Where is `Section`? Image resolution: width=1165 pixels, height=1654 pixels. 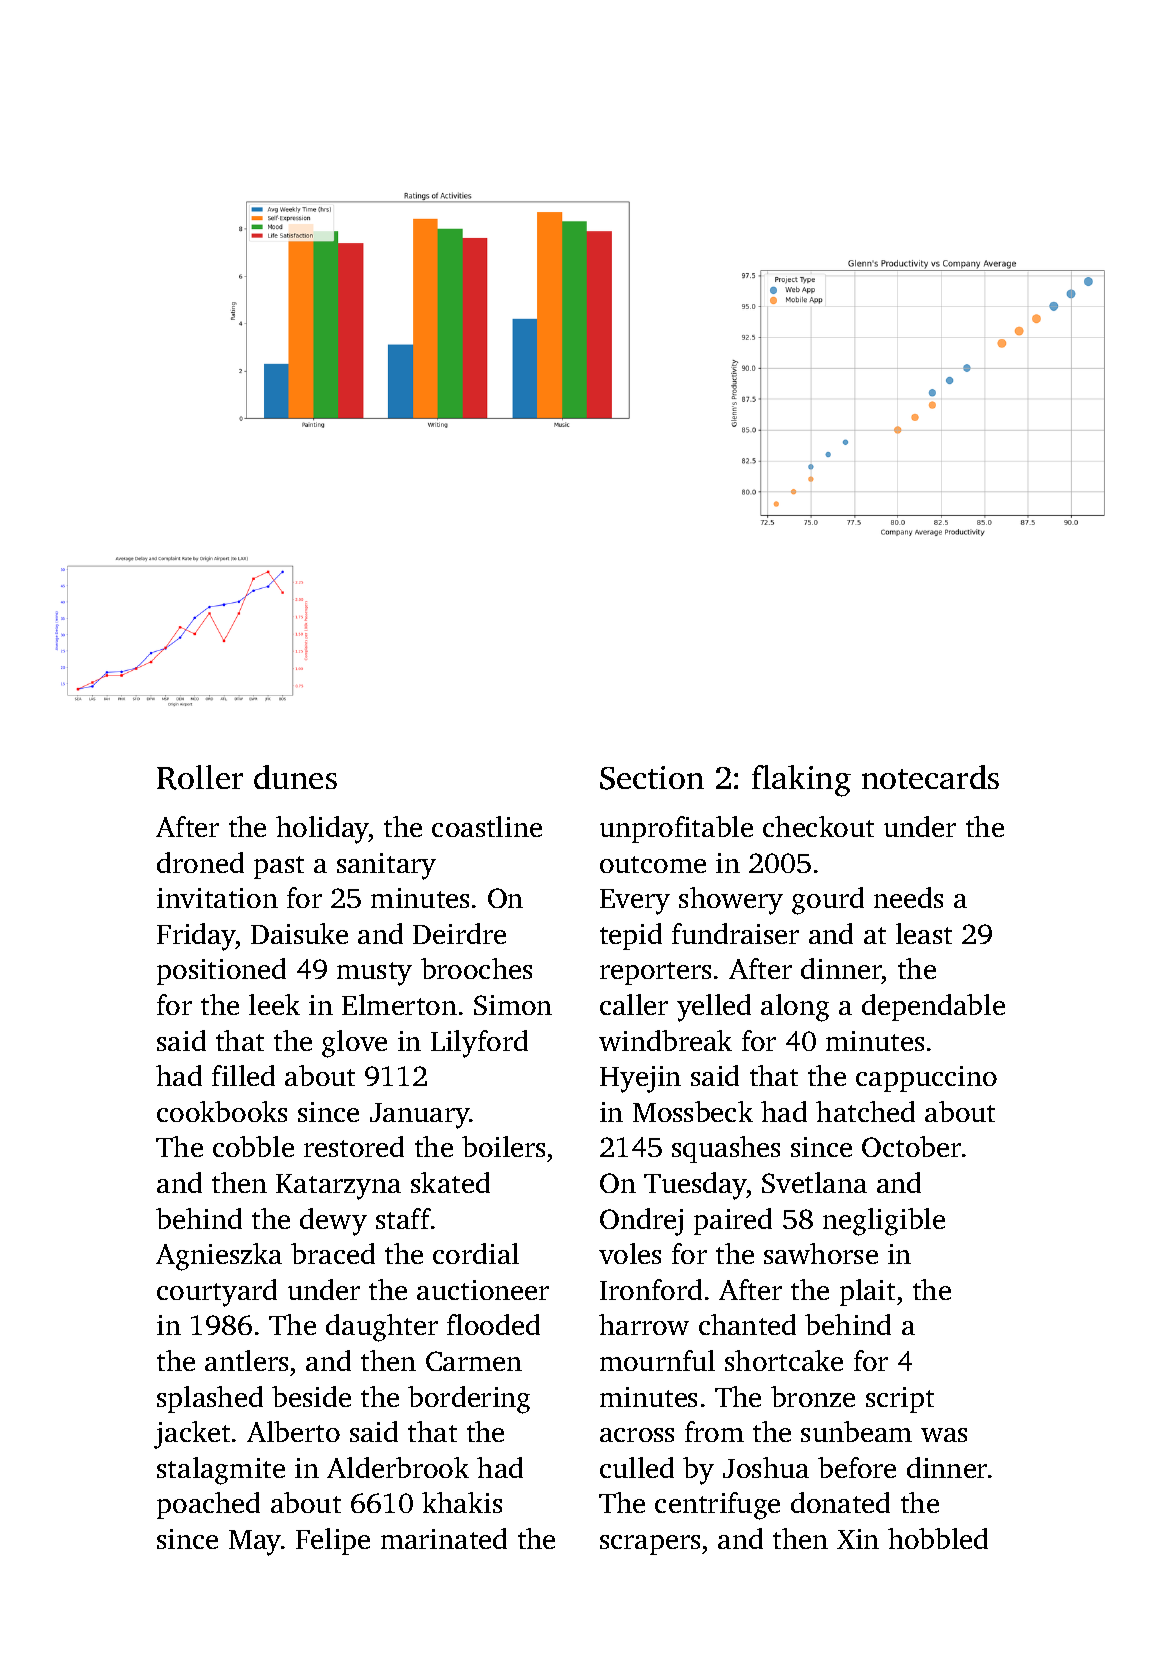 Section is located at coordinates (652, 778).
